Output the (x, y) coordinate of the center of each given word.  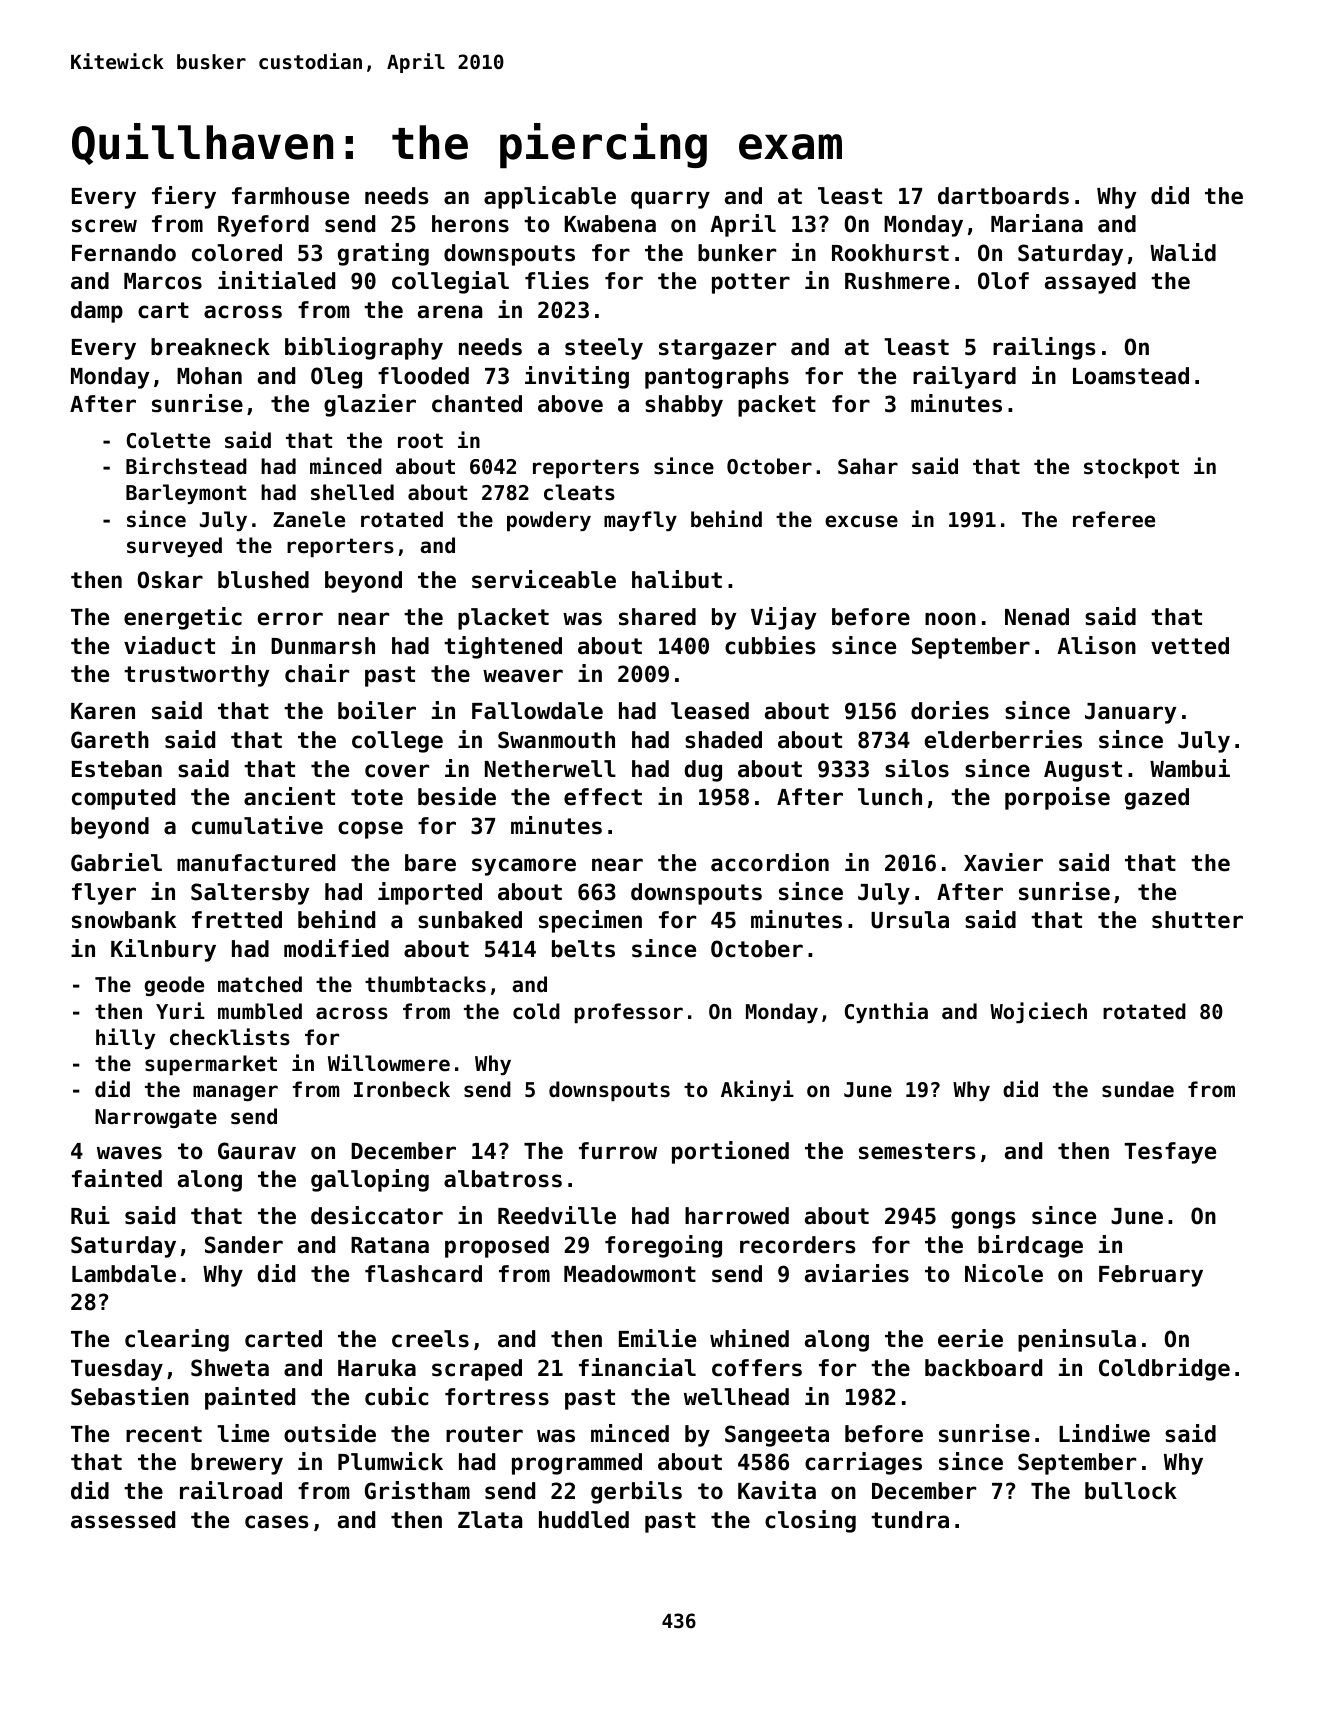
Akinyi (757, 1090)
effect (603, 797)
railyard (964, 377)
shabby (684, 406)
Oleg (336, 378)
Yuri (180, 1010)
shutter (1197, 920)
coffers (757, 1368)
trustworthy (197, 676)
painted (250, 1398)
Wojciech (1038, 1012)
